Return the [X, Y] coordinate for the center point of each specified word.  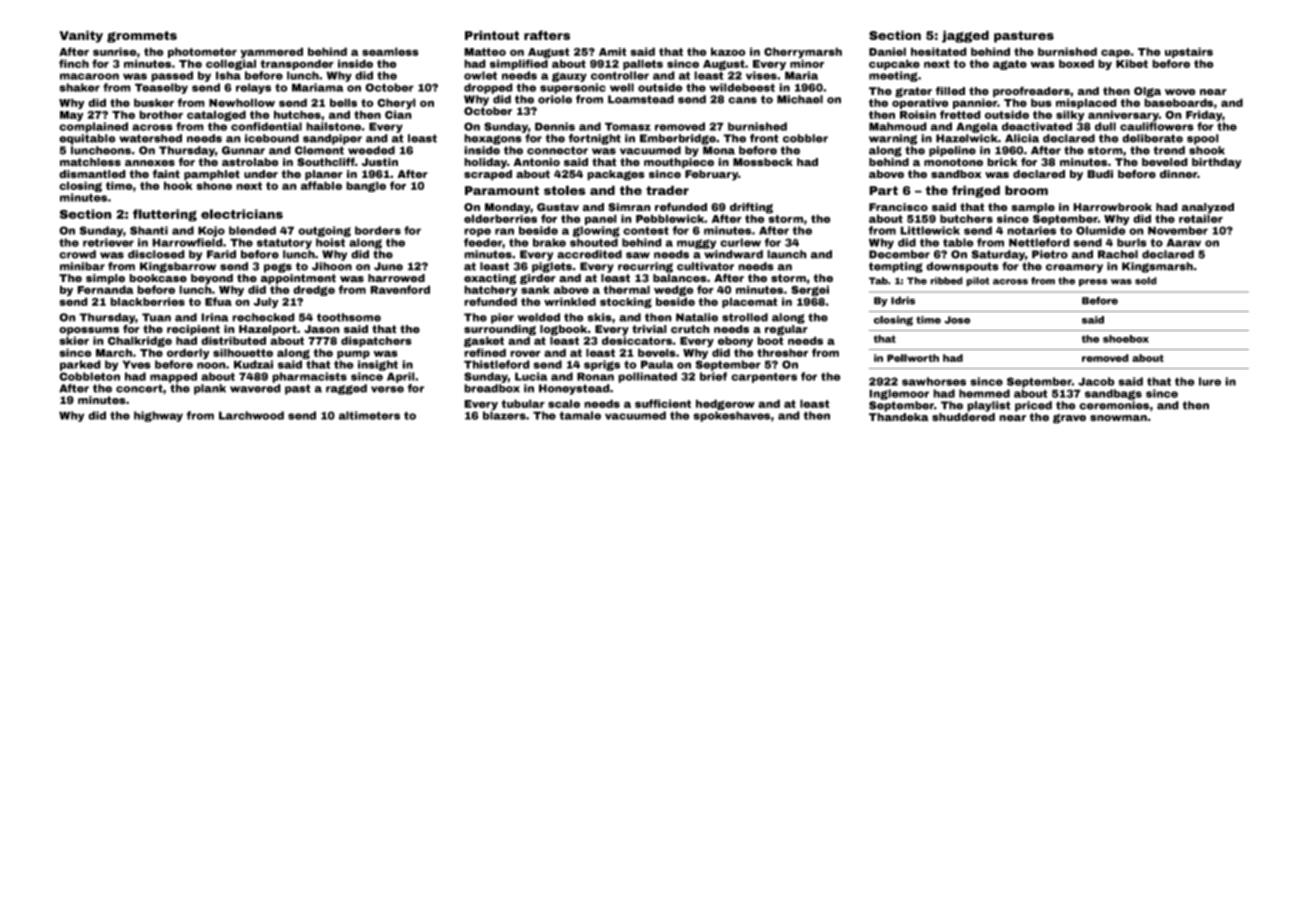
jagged [965, 36]
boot [770, 340]
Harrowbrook [1112, 207]
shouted [594, 242]
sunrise [115, 51]
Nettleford [1039, 242]
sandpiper [332, 139]
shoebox [1126, 339]
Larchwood [251, 415]
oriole [555, 99]
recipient [193, 330]
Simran [629, 207]
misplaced [1086, 103]
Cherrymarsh [803, 52]
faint [166, 174]
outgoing [324, 231]
